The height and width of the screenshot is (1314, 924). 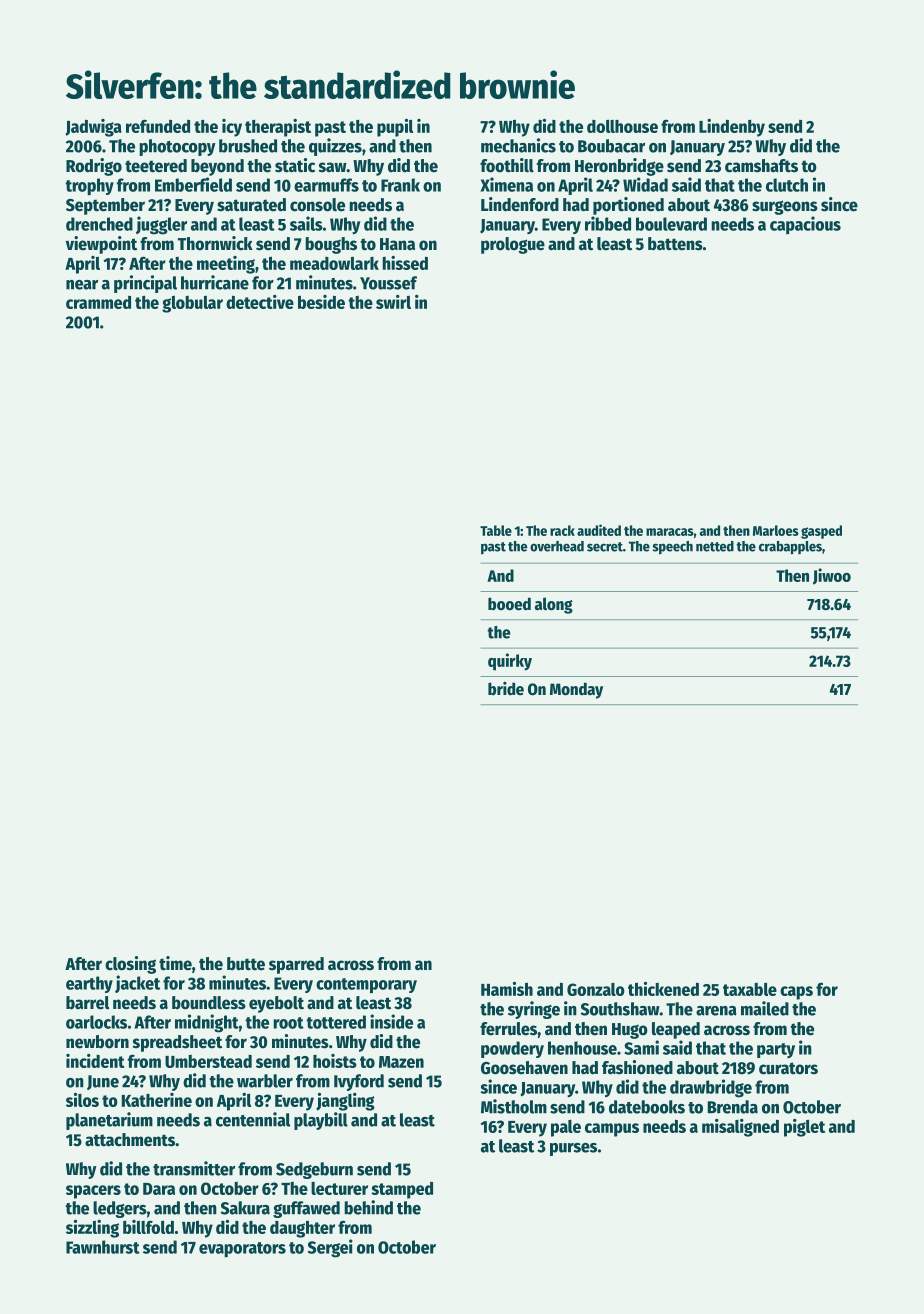 I want to click on caps, so click(x=796, y=993).
